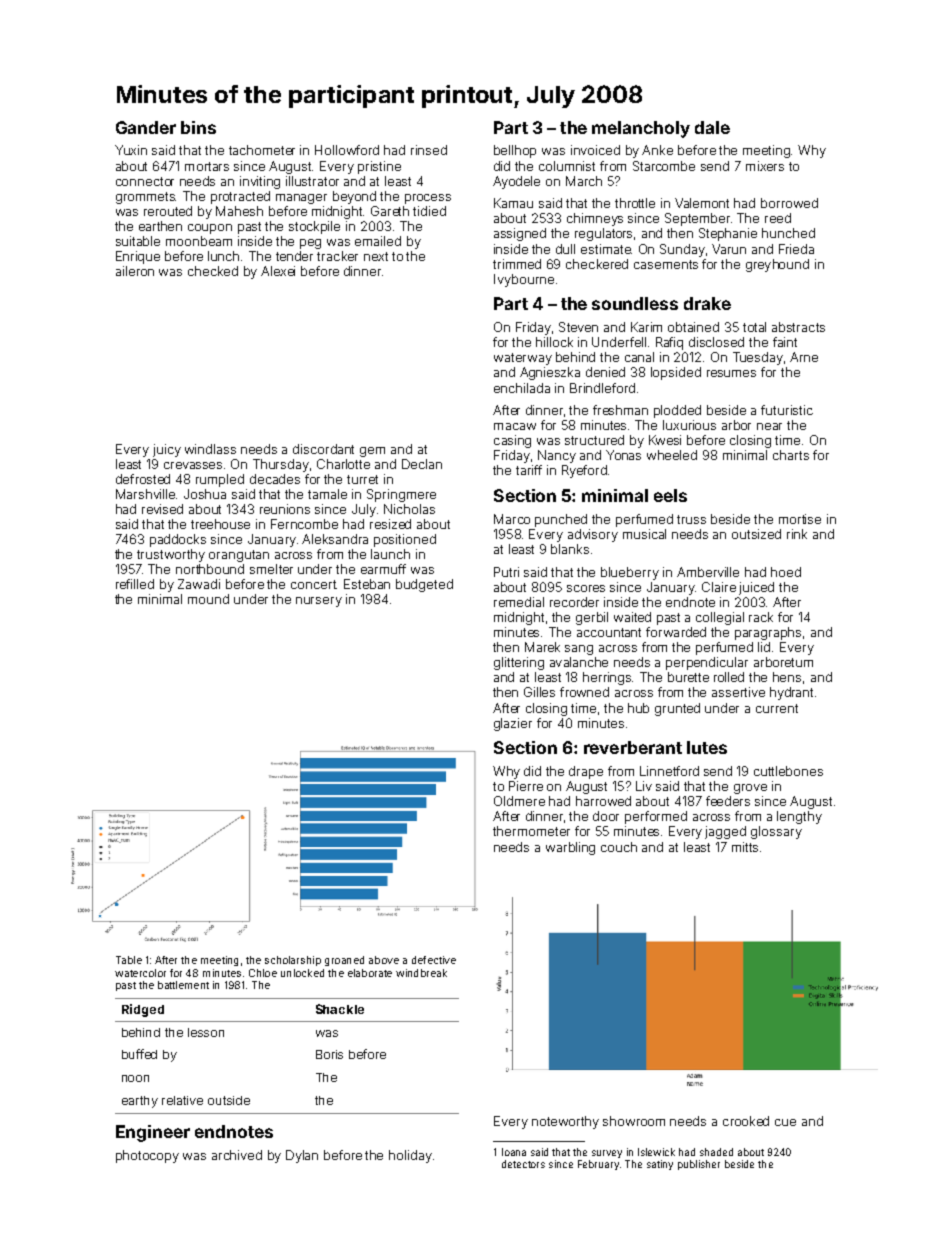  What do you see at coordinates (656, 817) in the screenshot?
I see `performed` at bounding box center [656, 817].
